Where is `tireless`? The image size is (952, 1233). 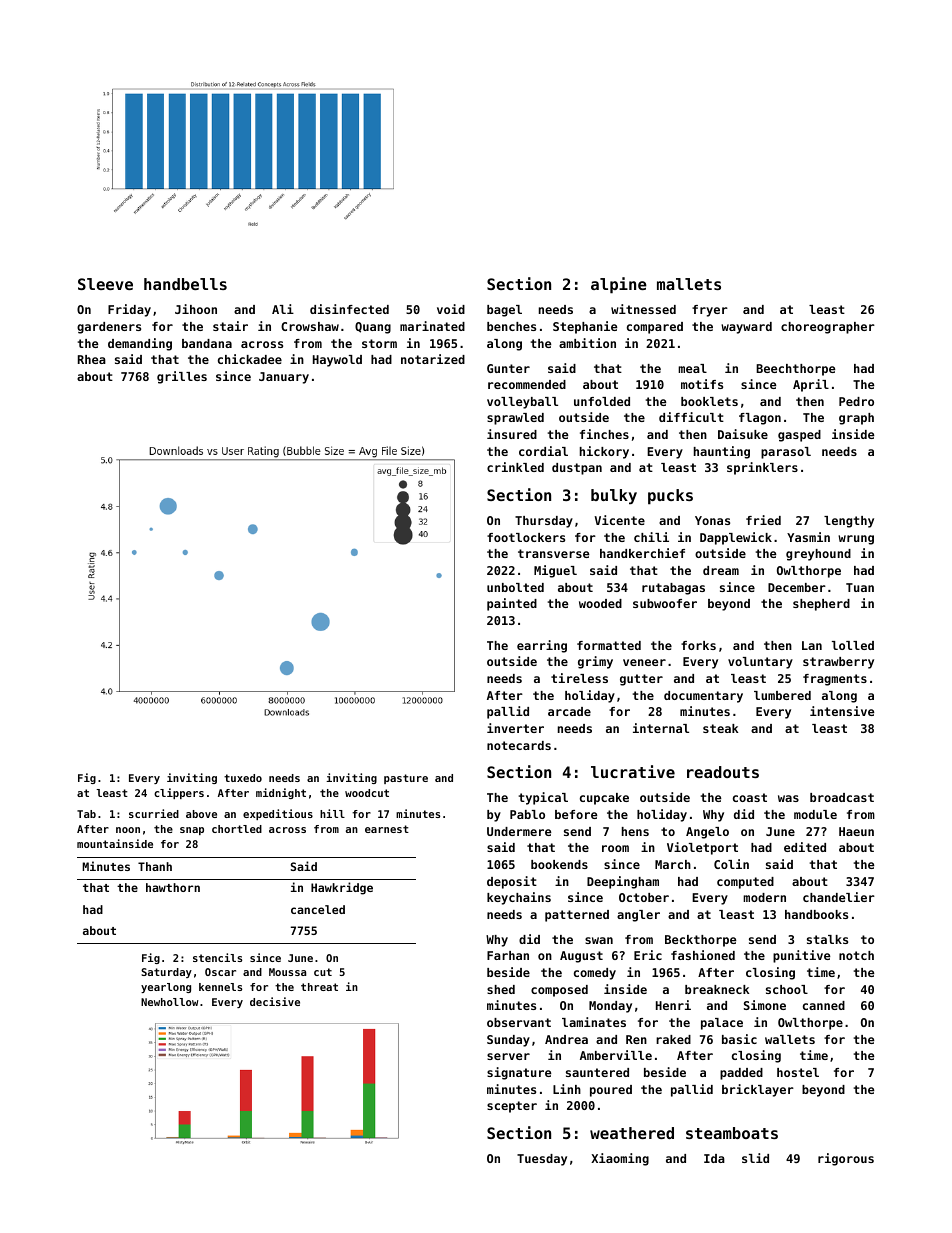 tireless is located at coordinates (579, 678).
